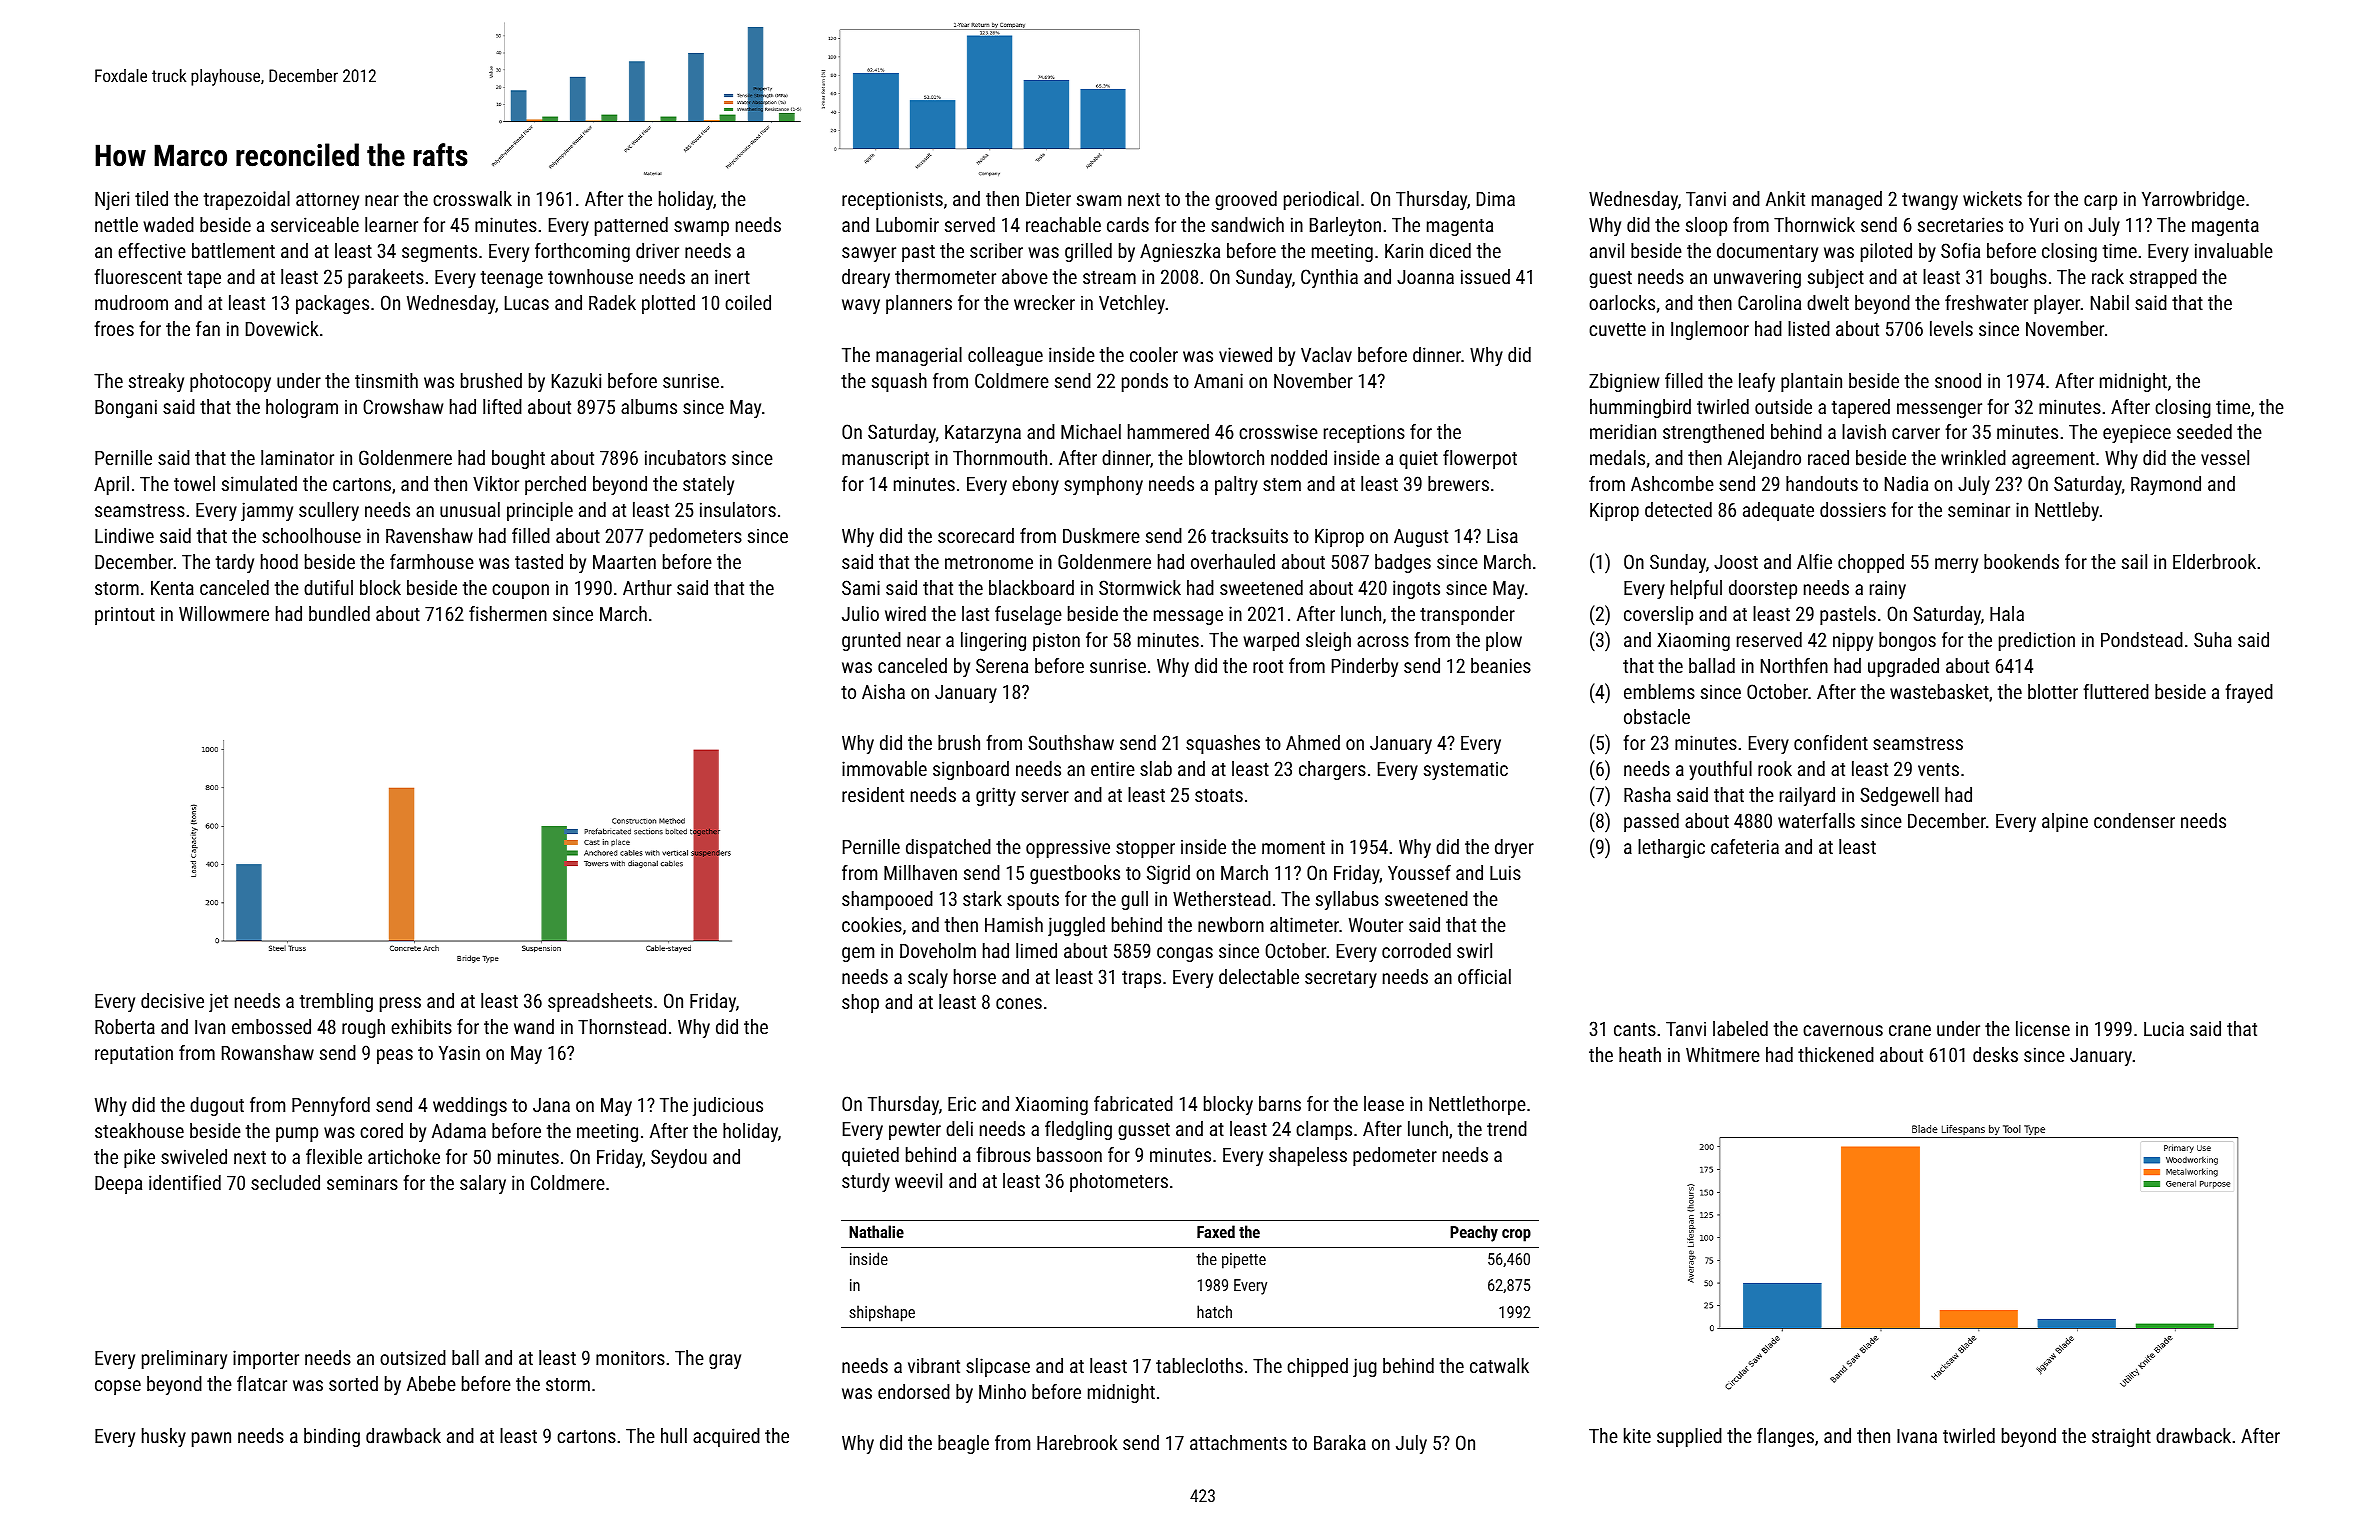  What do you see at coordinates (483, 1184) in the page?
I see `salary` at bounding box center [483, 1184].
